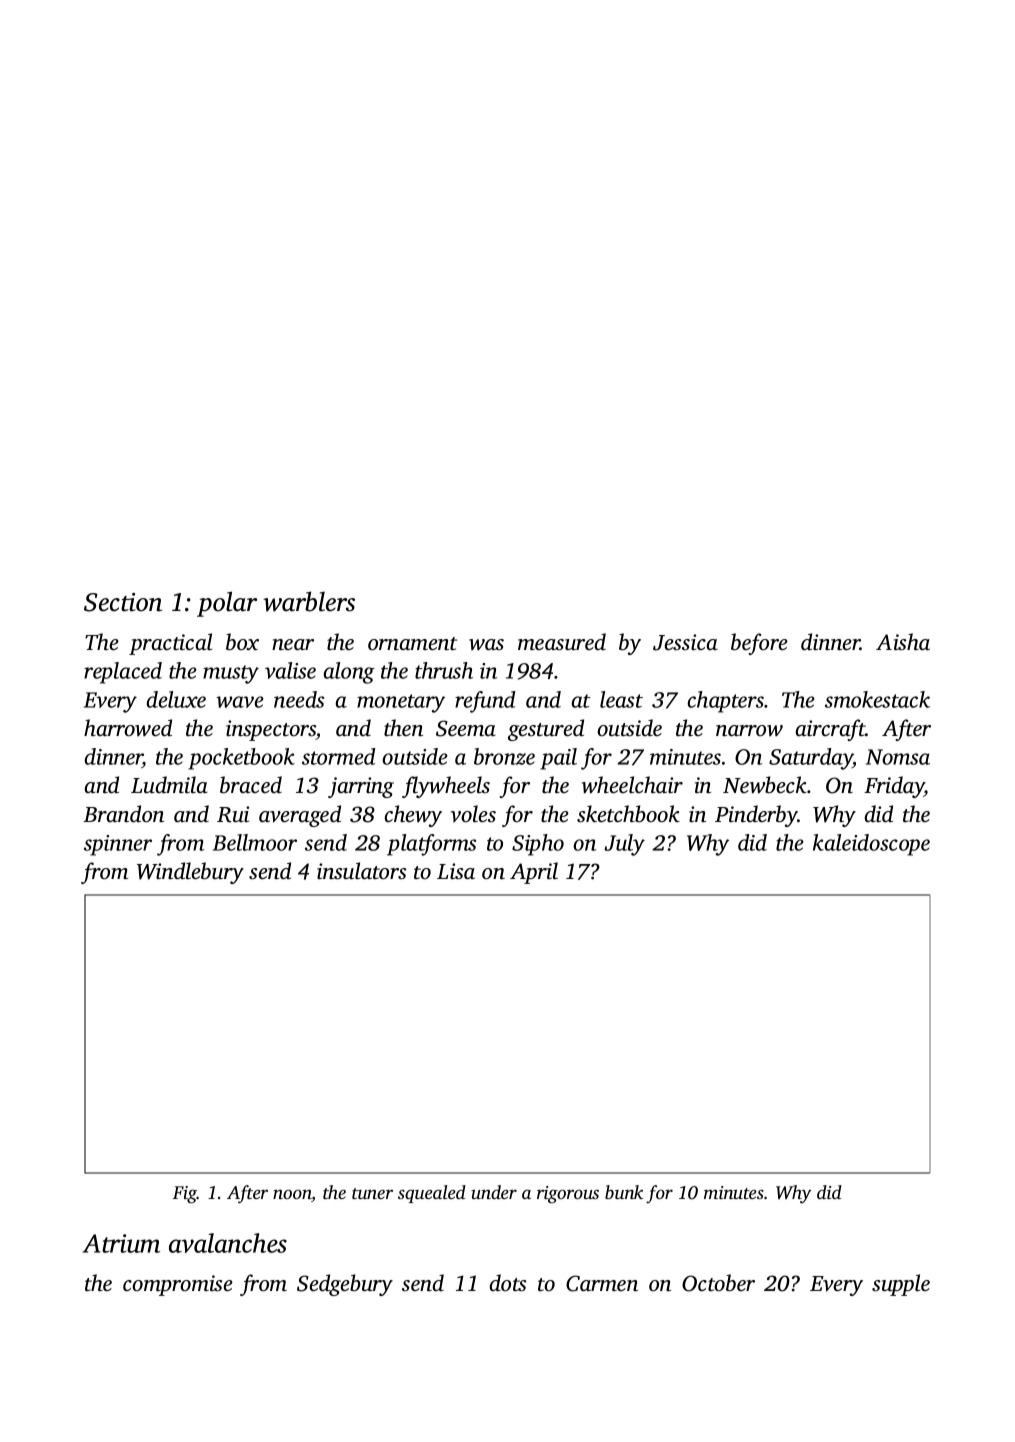 The height and width of the page is (1442, 1015). Describe the element at coordinates (485, 702) in the page. I see `refund` at that location.
